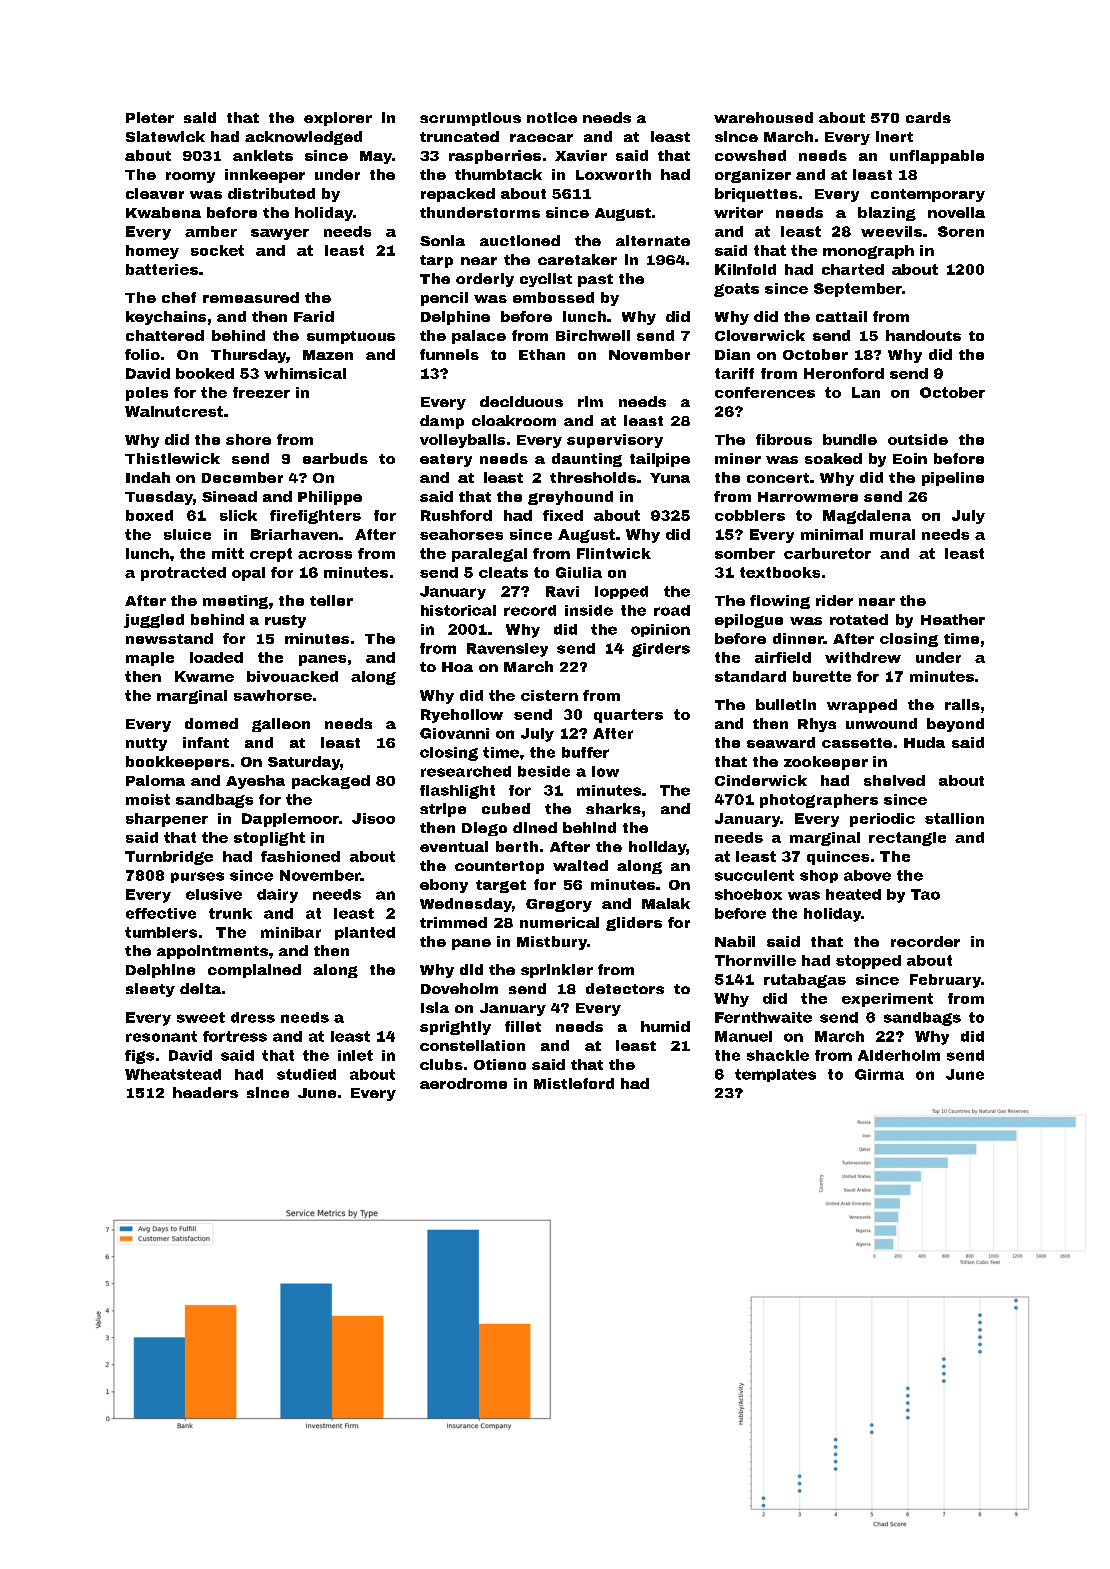 The width and height of the screenshot is (1110, 1569). Describe the element at coordinates (253, 1017) in the screenshot. I see `dress` at that location.
